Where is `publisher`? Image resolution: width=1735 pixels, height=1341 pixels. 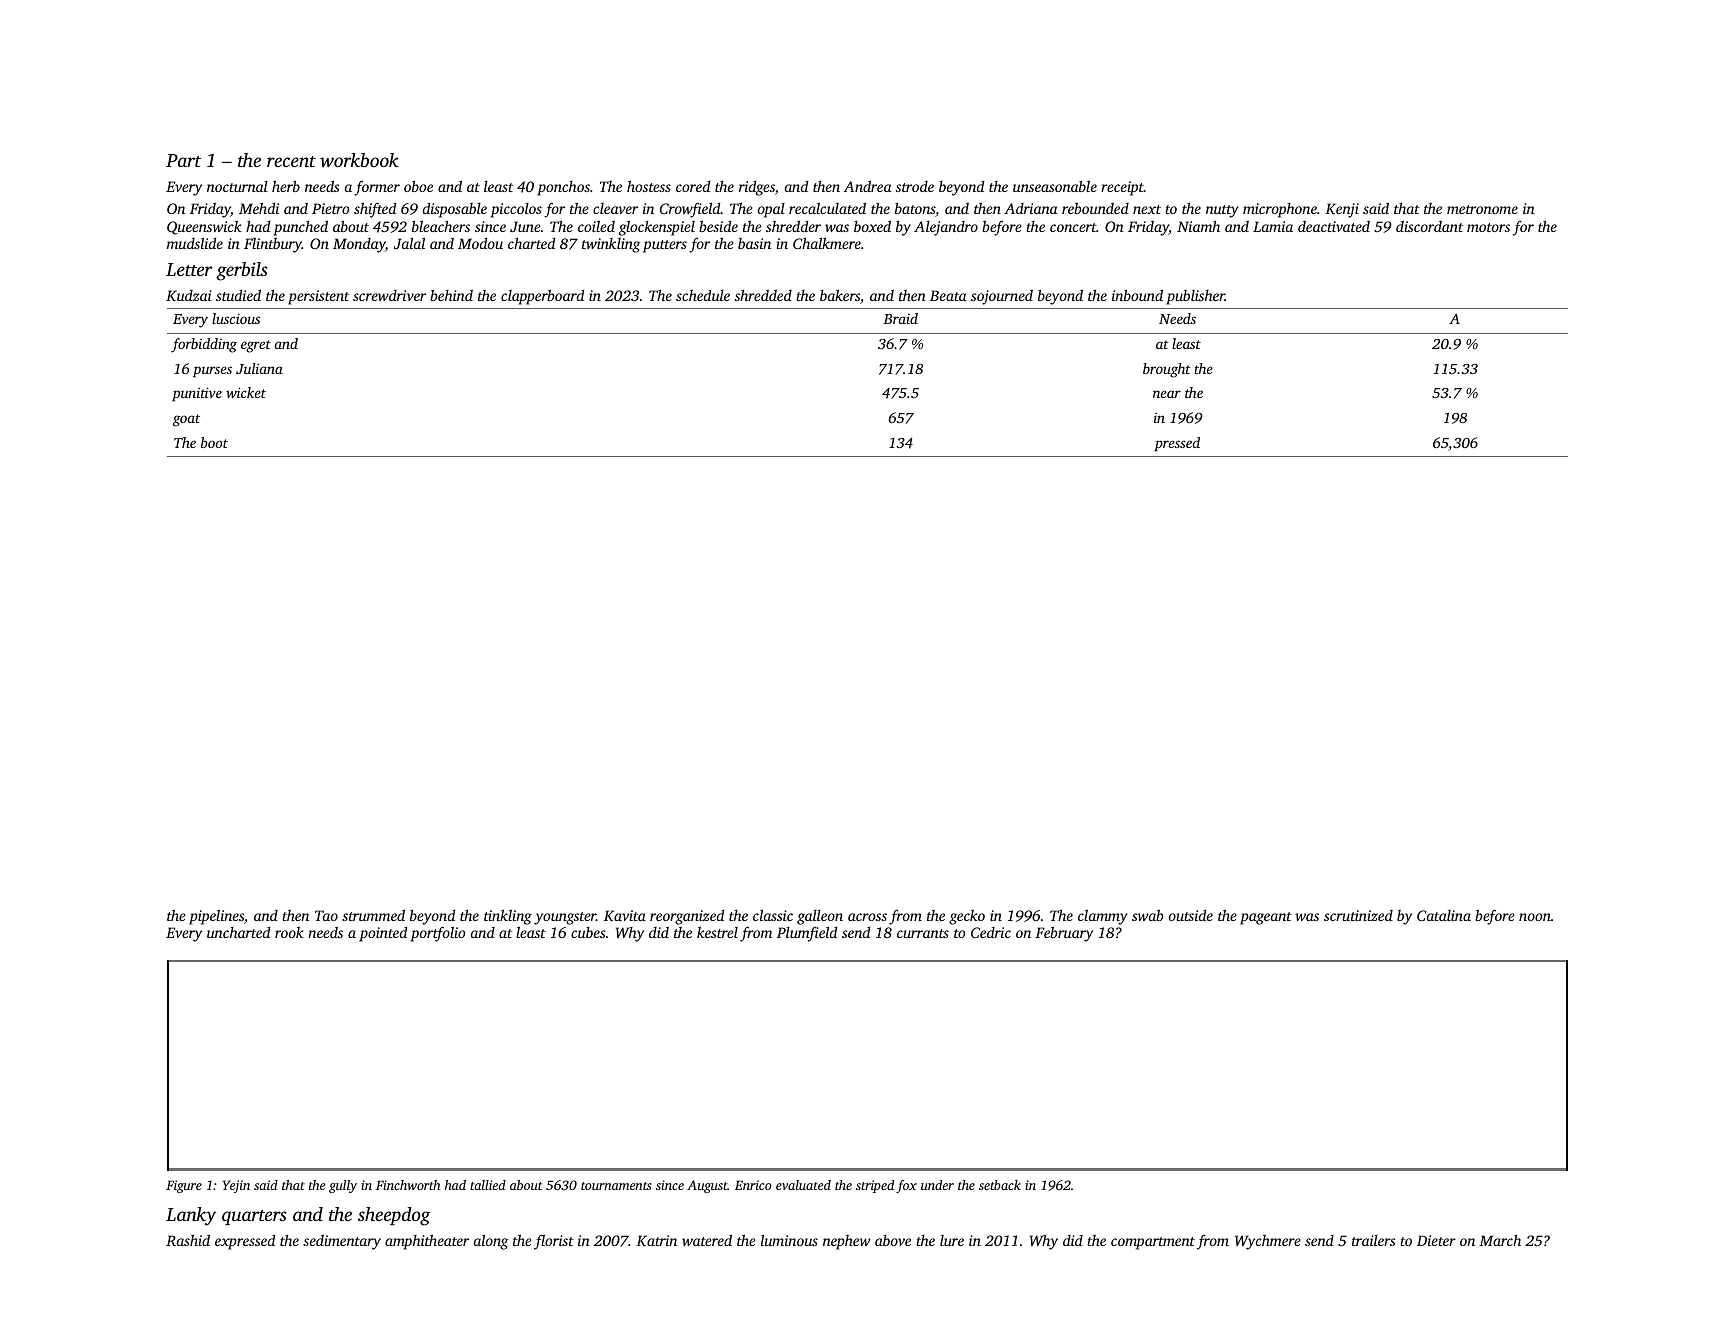
publisher is located at coordinates (1195, 297).
